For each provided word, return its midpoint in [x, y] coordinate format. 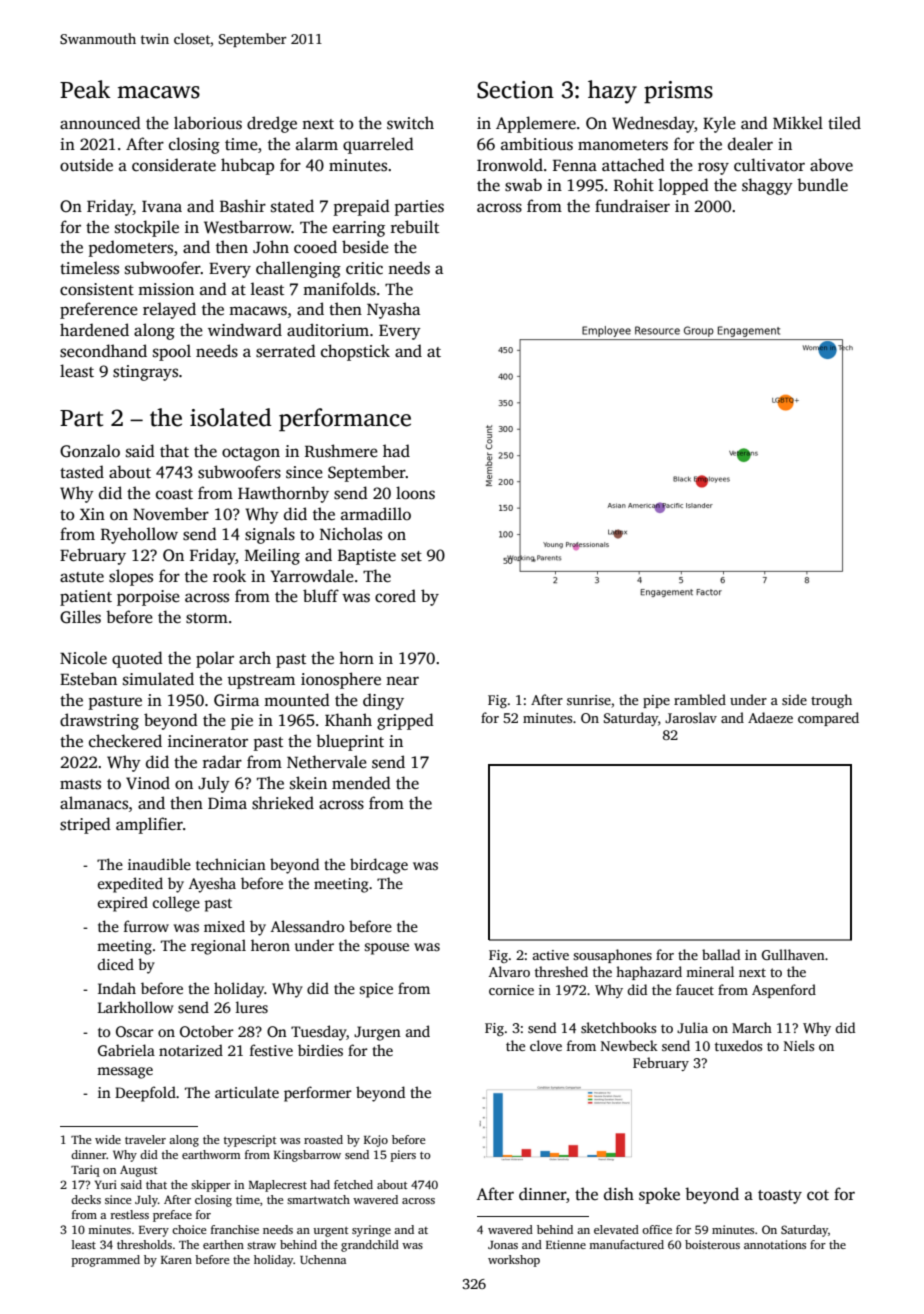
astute [82, 577]
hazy [612, 92]
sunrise [589, 700]
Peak [85, 89]
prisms [678, 92]
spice [376, 990]
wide [108, 1139]
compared [828, 719]
